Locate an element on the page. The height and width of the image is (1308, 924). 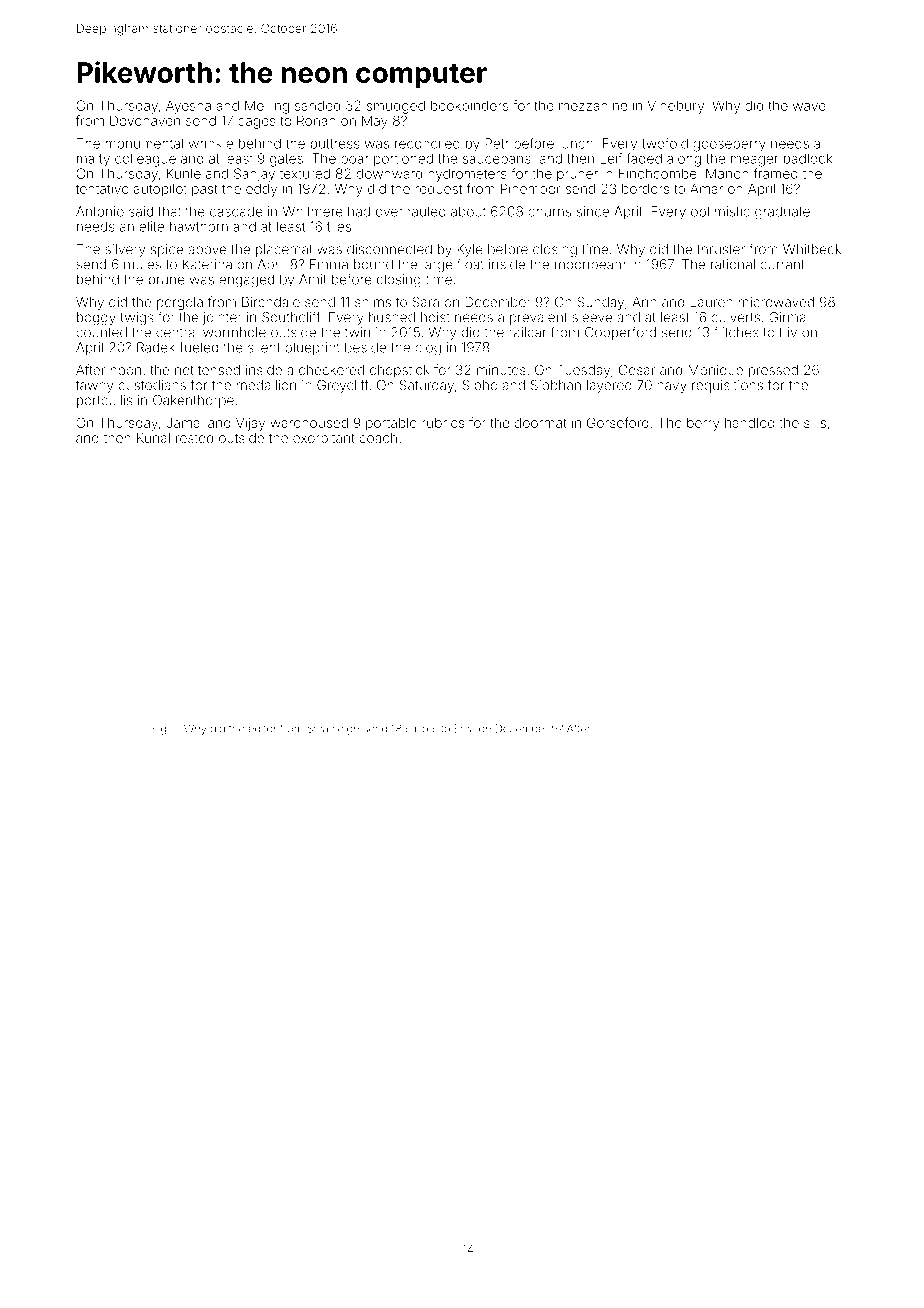
cascade is located at coordinates (236, 211).
